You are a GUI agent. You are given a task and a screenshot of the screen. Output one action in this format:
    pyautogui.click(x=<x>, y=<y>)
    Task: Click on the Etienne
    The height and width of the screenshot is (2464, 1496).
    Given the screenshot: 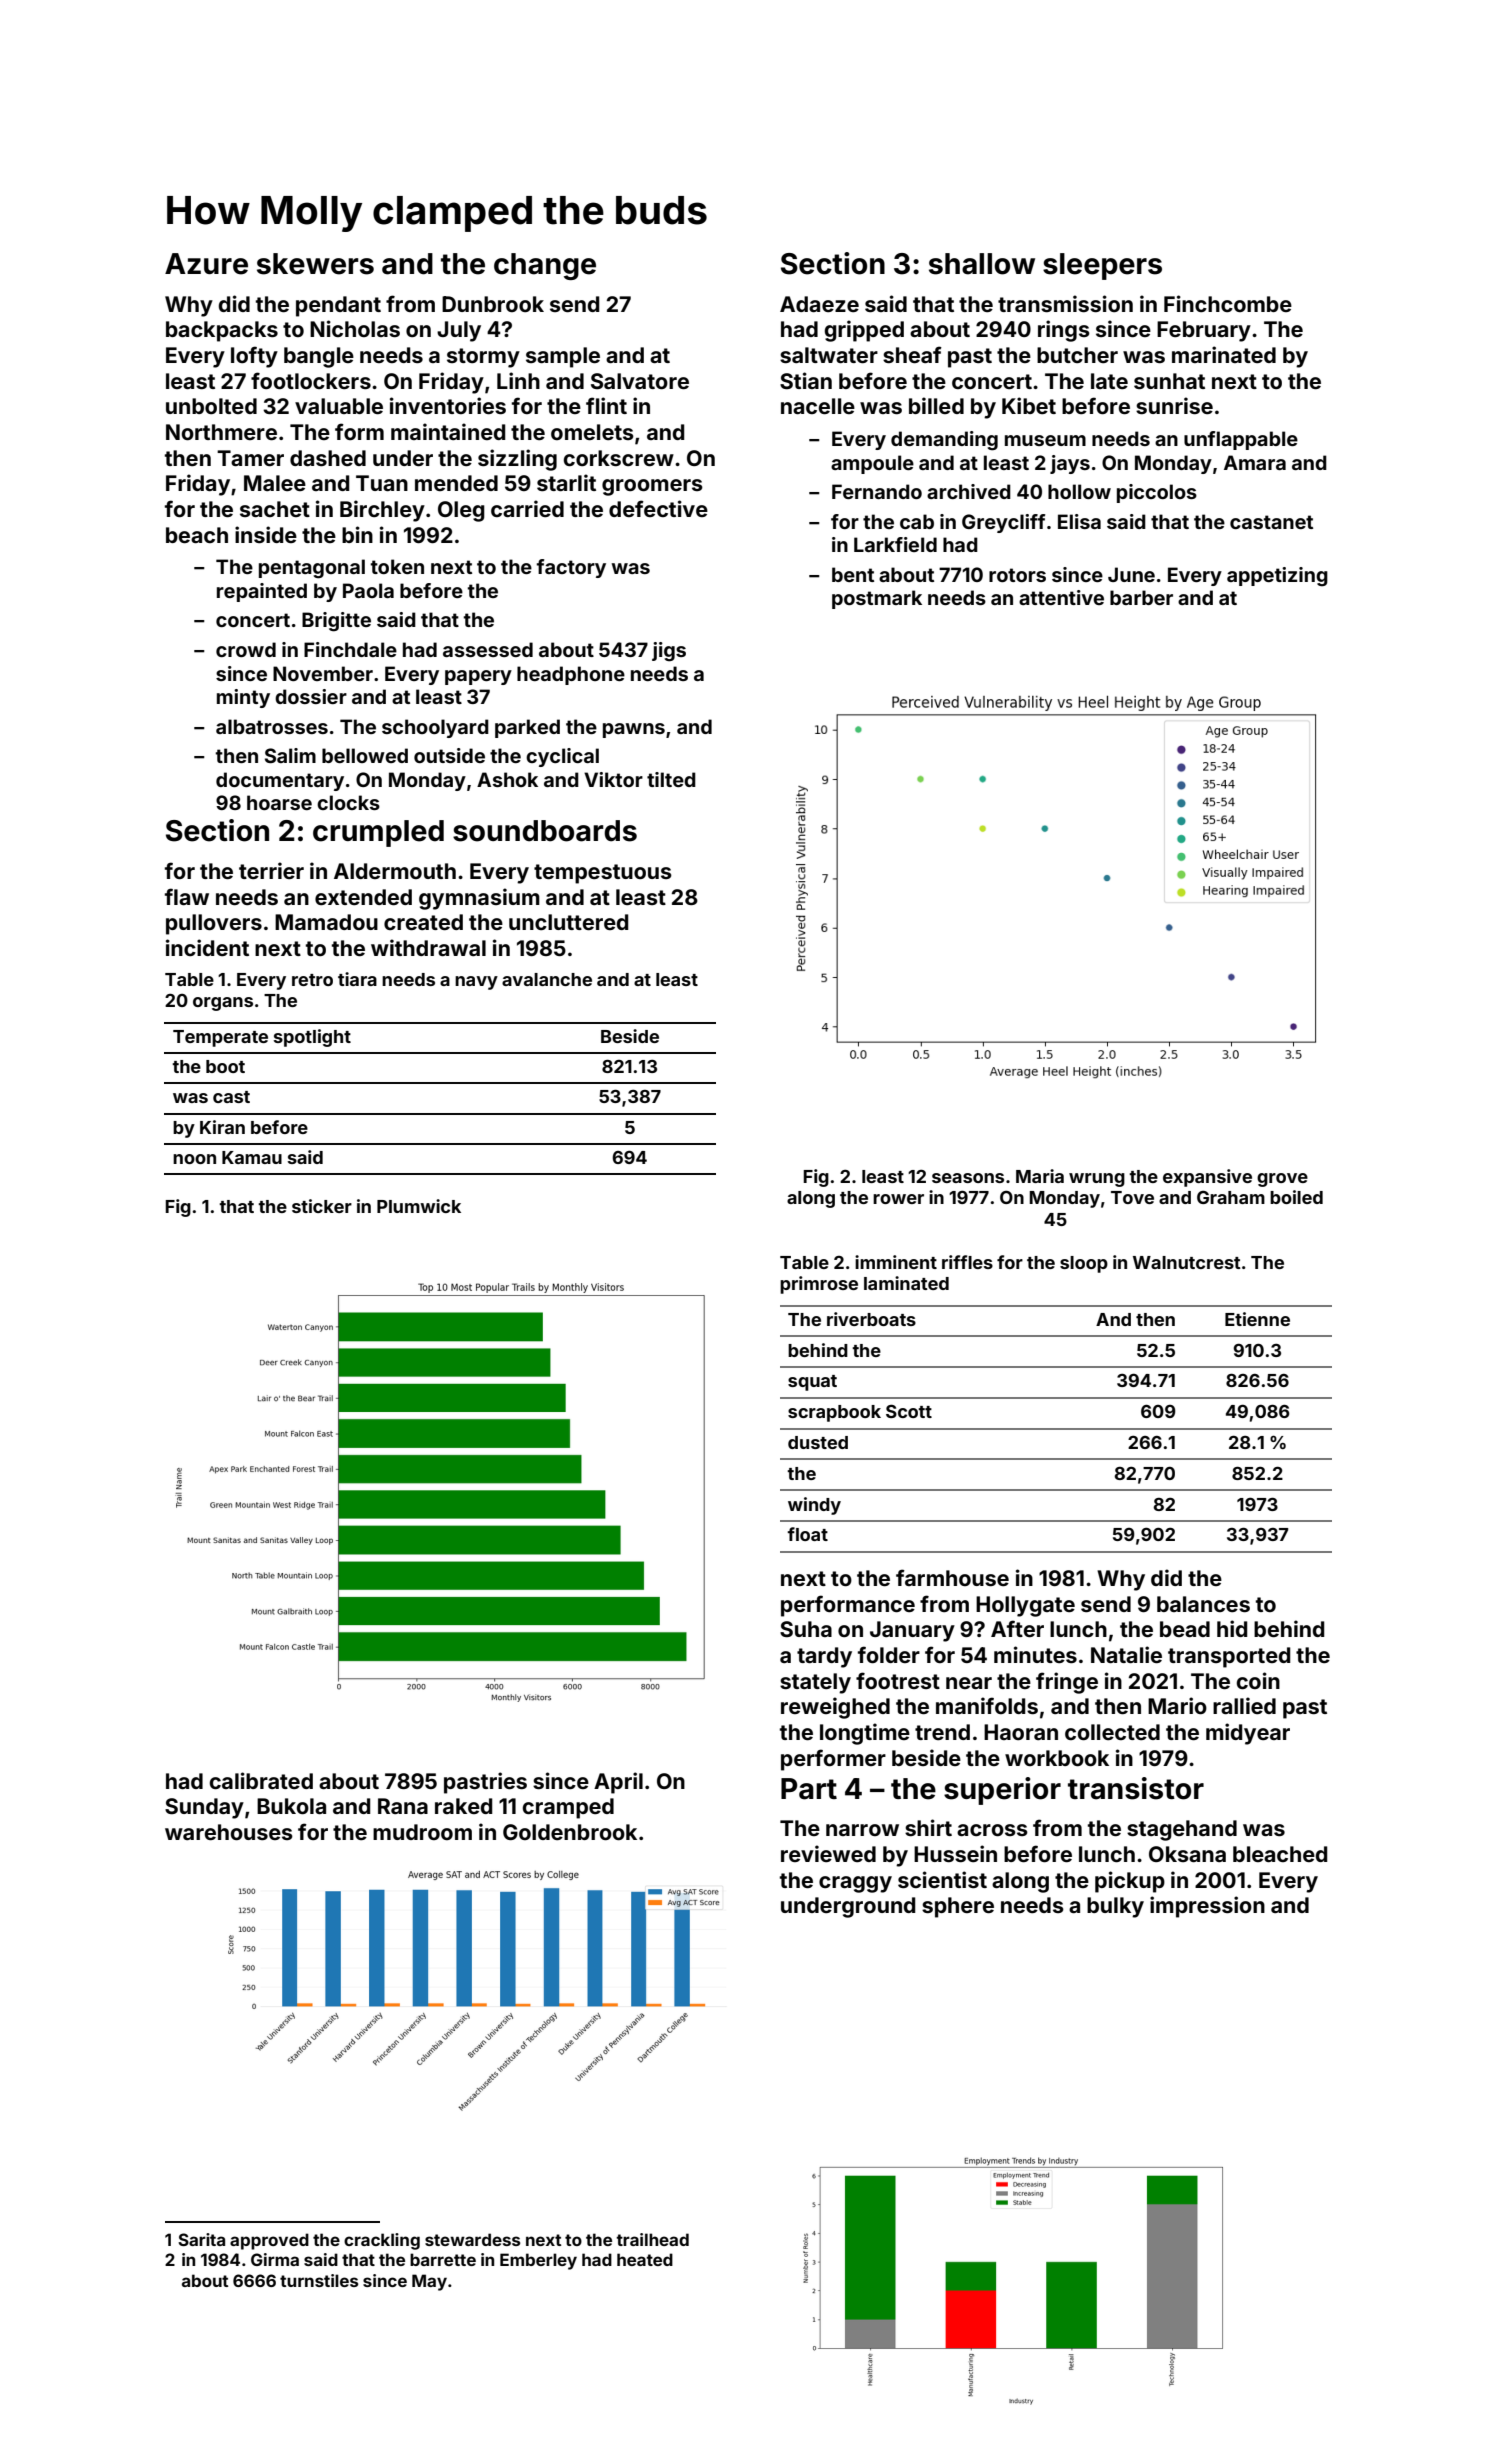 What is the action you would take?
    pyautogui.click(x=1257, y=1319)
